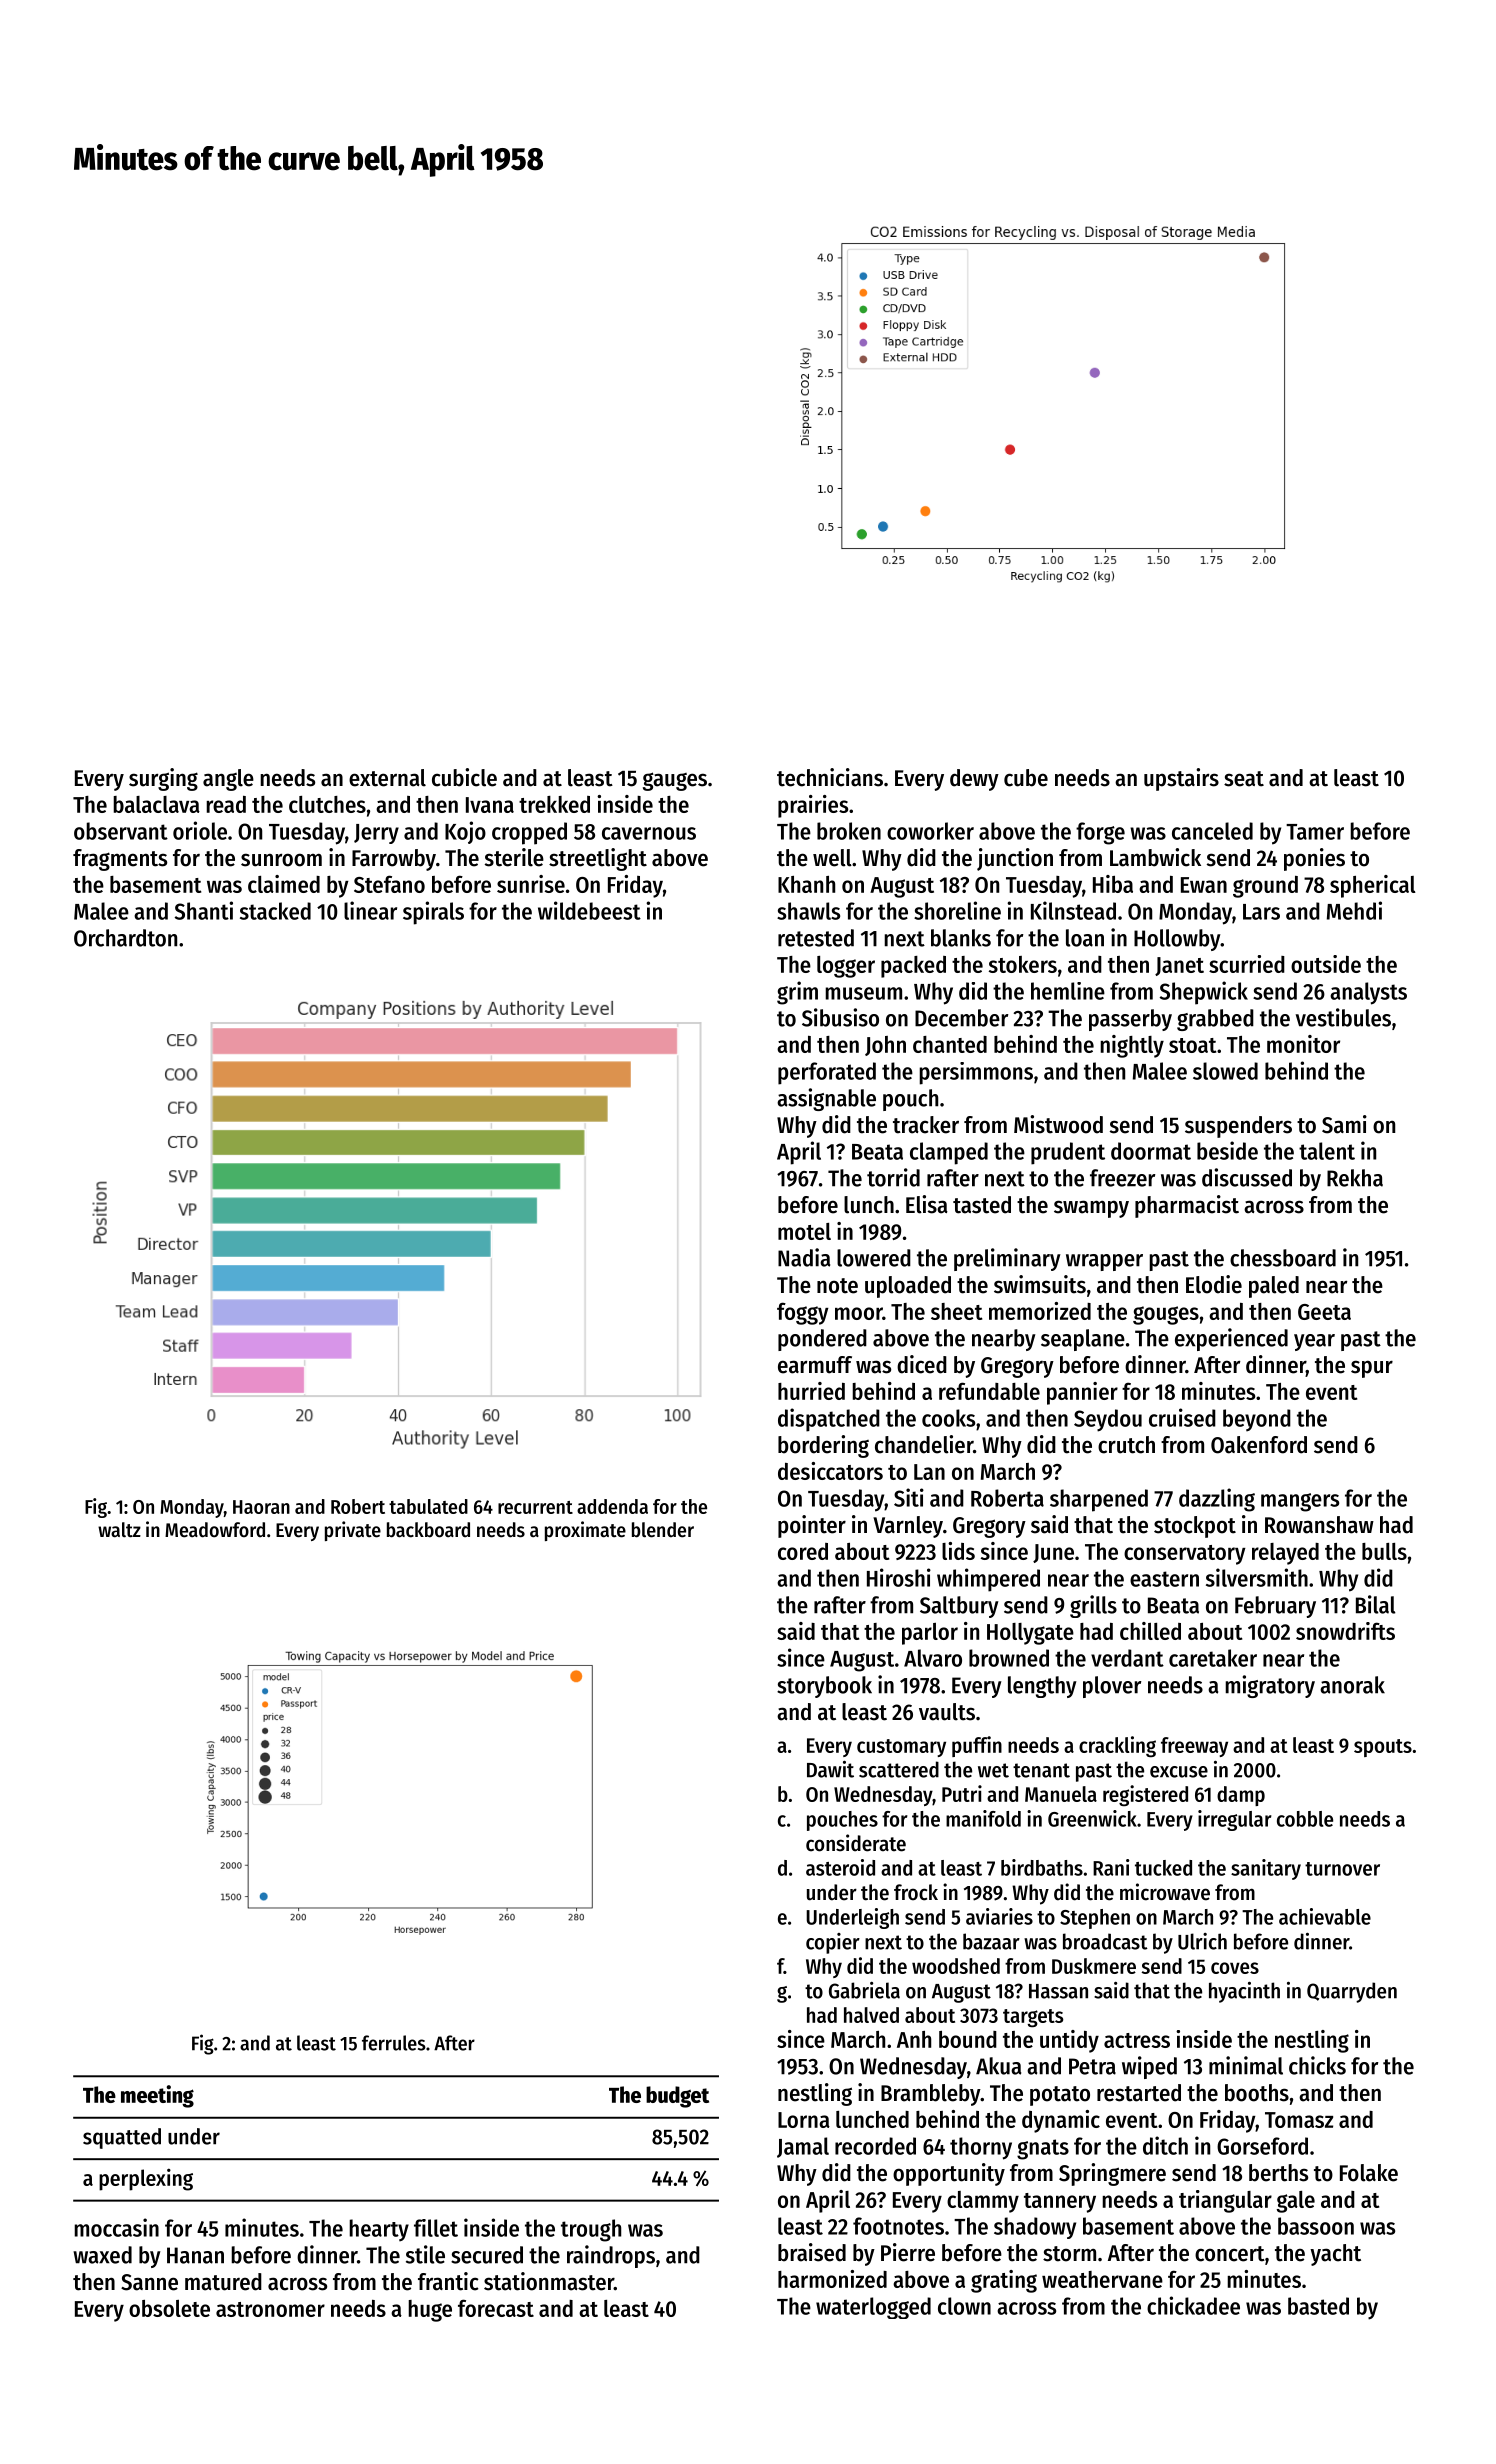 The width and height of the page is (1496, 2464). What do you see at coordinates (873, 2308) in the page?
I see `waterlogged` at bounding box center [873, 2308].
